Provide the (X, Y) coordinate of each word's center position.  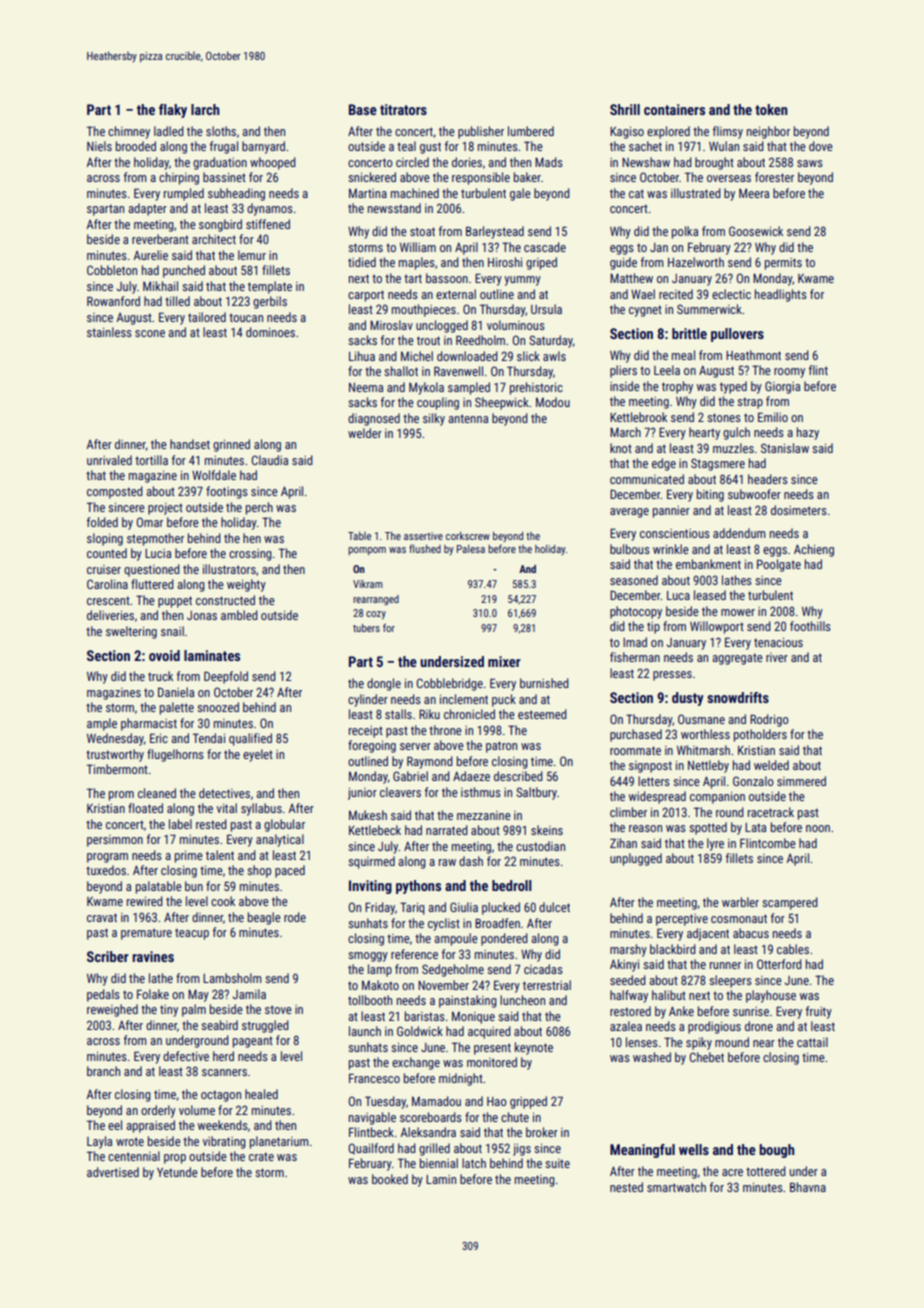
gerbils (270, 302)
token (771, 109)
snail (172, 631)
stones (724, 417)
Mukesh (368, 815)
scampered (790, 903)
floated (145, 808)
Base (363, 109)
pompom (367, 551)
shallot (401, 371)
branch (103, 1071)
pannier (671, 512)
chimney (129, 132)
